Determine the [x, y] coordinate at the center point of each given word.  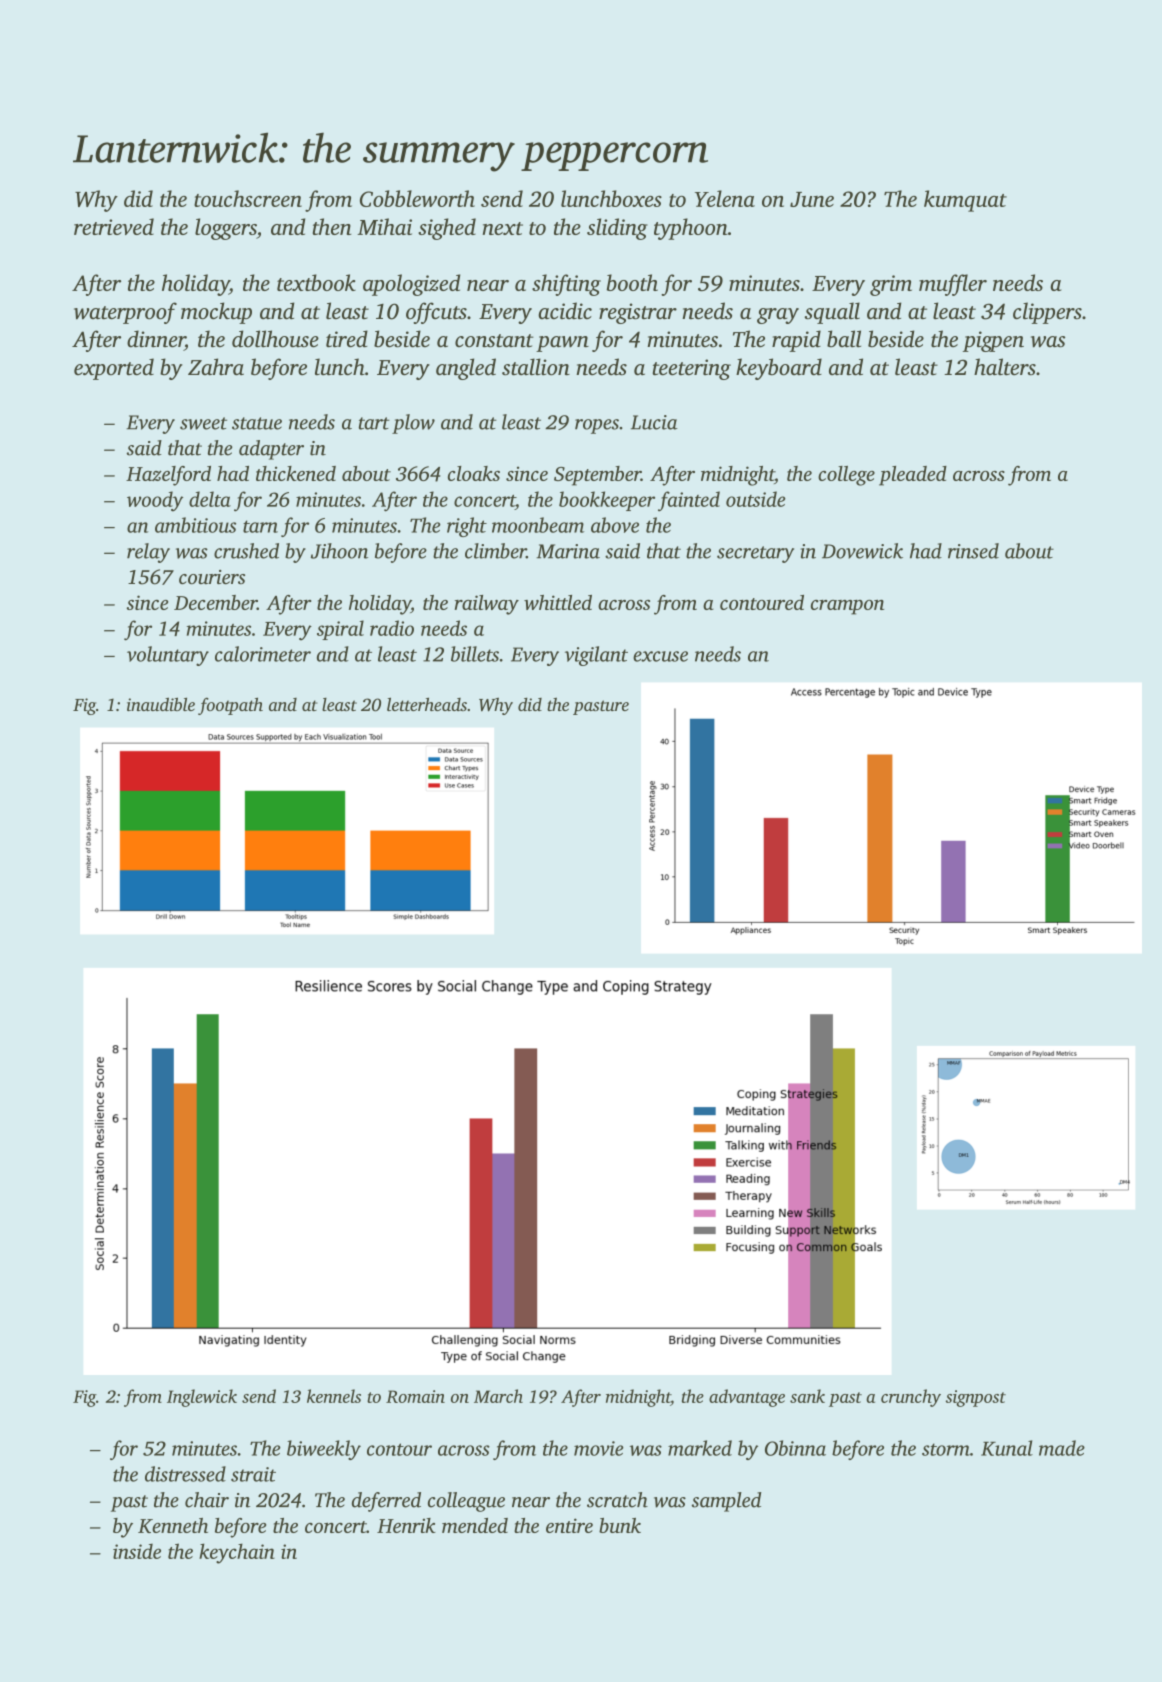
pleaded [913, 476]
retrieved [114, 226]
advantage [747, 1398]
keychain [237, 1553]
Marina [568, 551]
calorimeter [263, 654]
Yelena [725, 198]
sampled [726, 1502]
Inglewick [202, 1398]
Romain [415, 1396]
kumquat [965, 201]
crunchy [911, 1398]
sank [807, 1396]
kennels [334, 1396]
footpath [230, 706]
